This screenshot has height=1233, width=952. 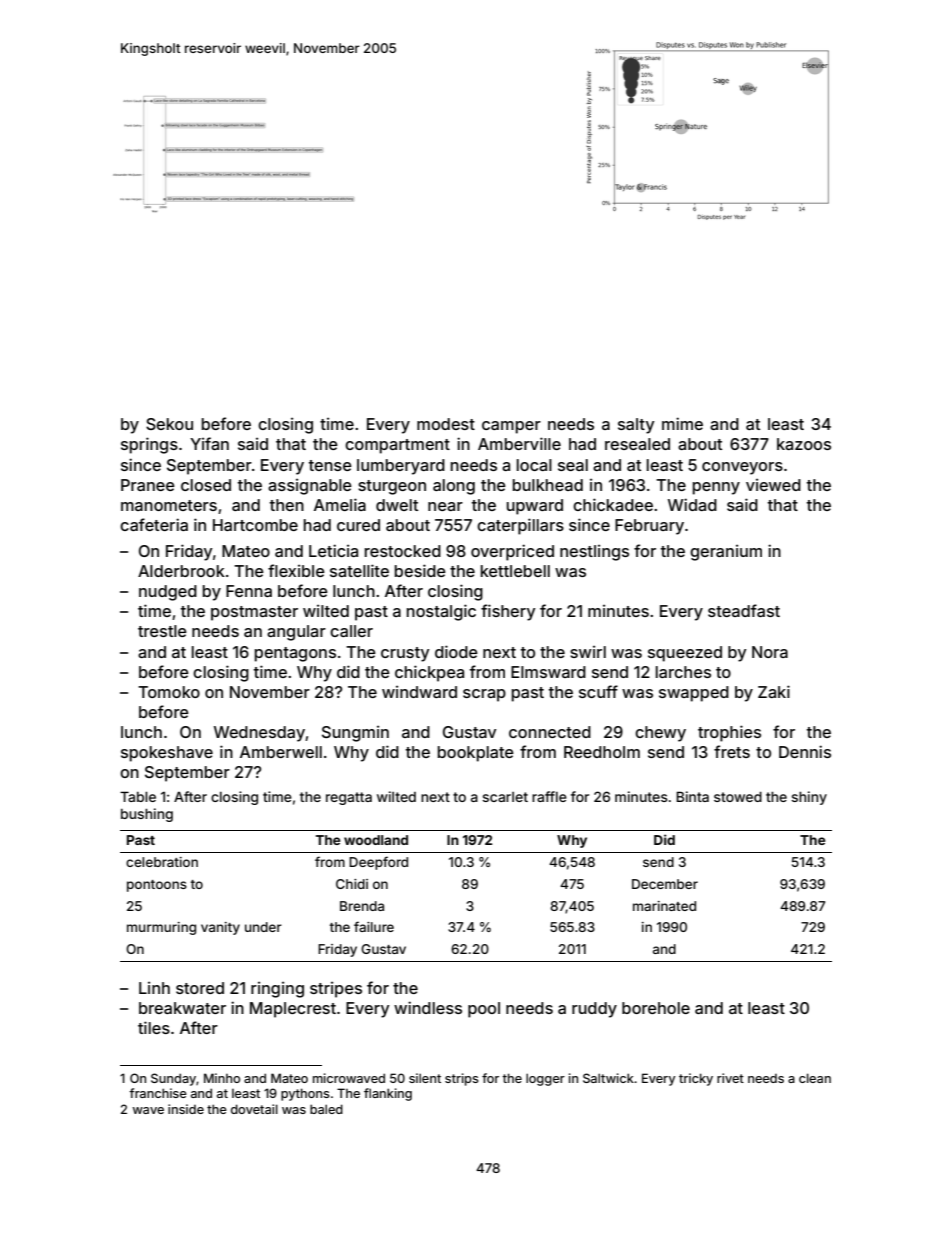 What do you see at coordinates (376, 840) in the screenshot?
I see `woodland` at bounding box center [376, 840].
